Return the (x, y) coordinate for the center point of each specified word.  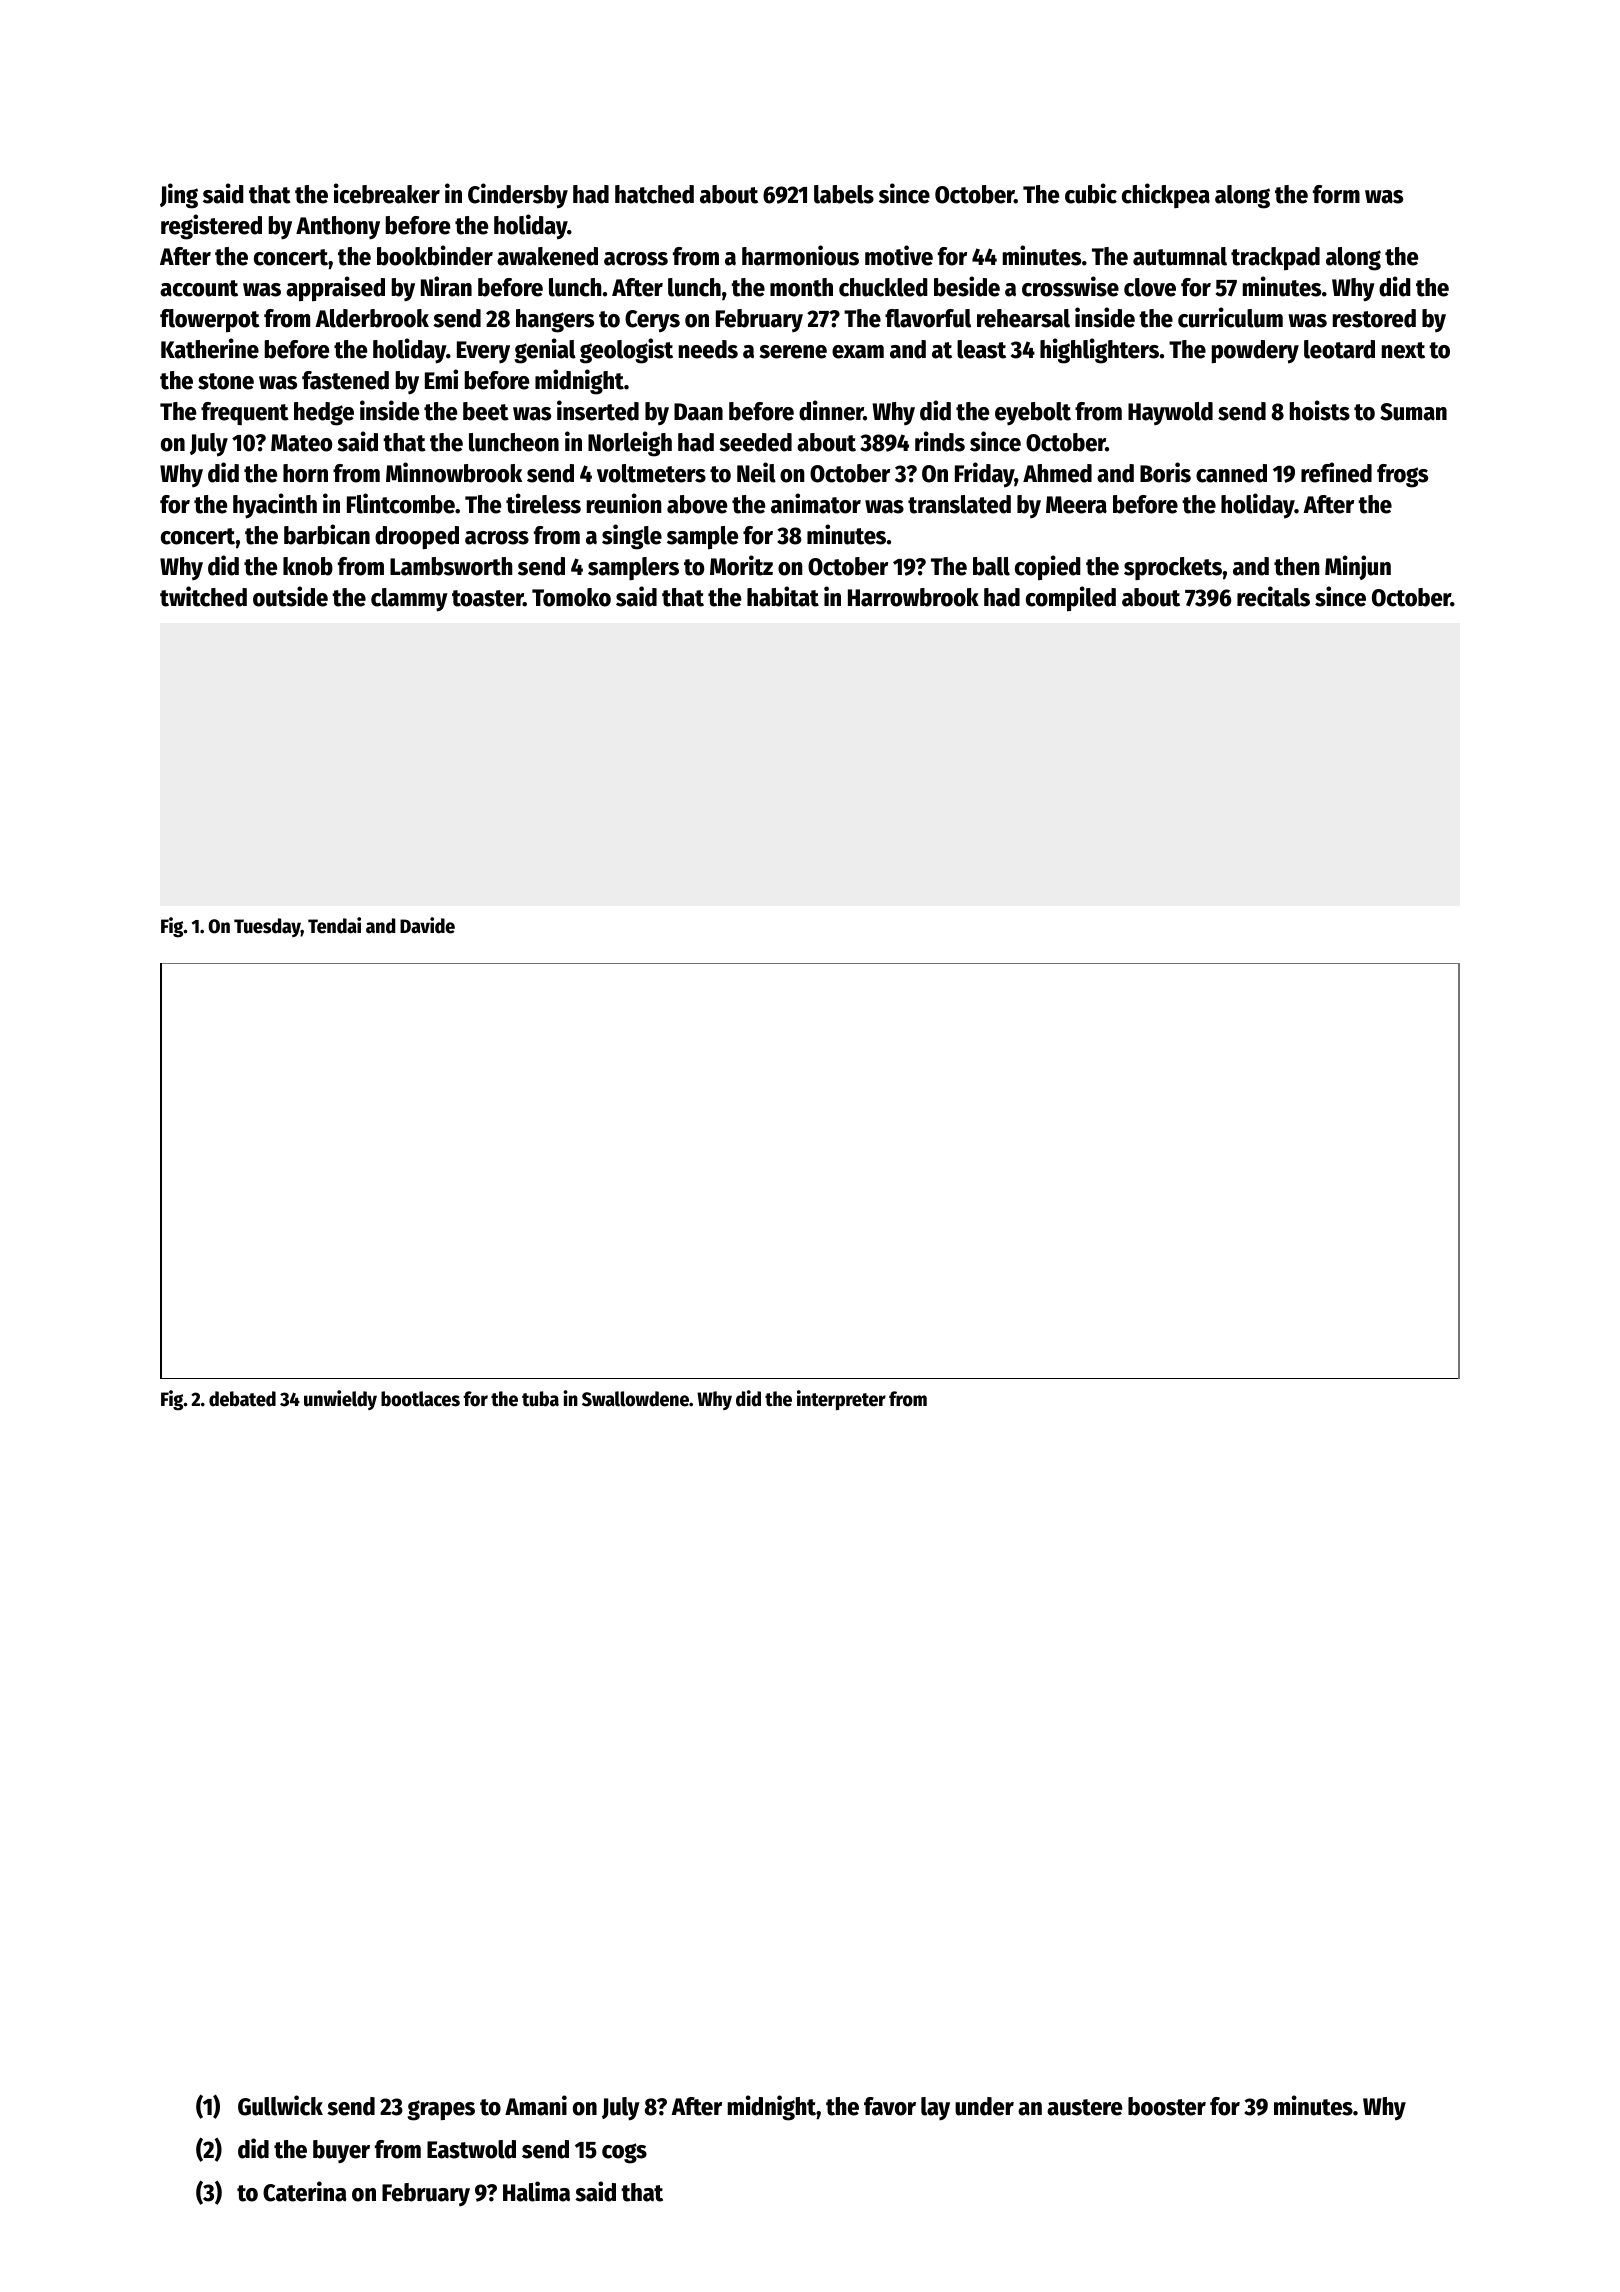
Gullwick (280, 2105)
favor (890, 2106)
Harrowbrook (913, 597)
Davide (427, 925)
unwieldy (340, 1400)
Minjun (1358, 567)
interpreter (841, 1400)
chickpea (1166, 195)
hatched (654, 194)
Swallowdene (635, 1399)
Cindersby (518, 196)
